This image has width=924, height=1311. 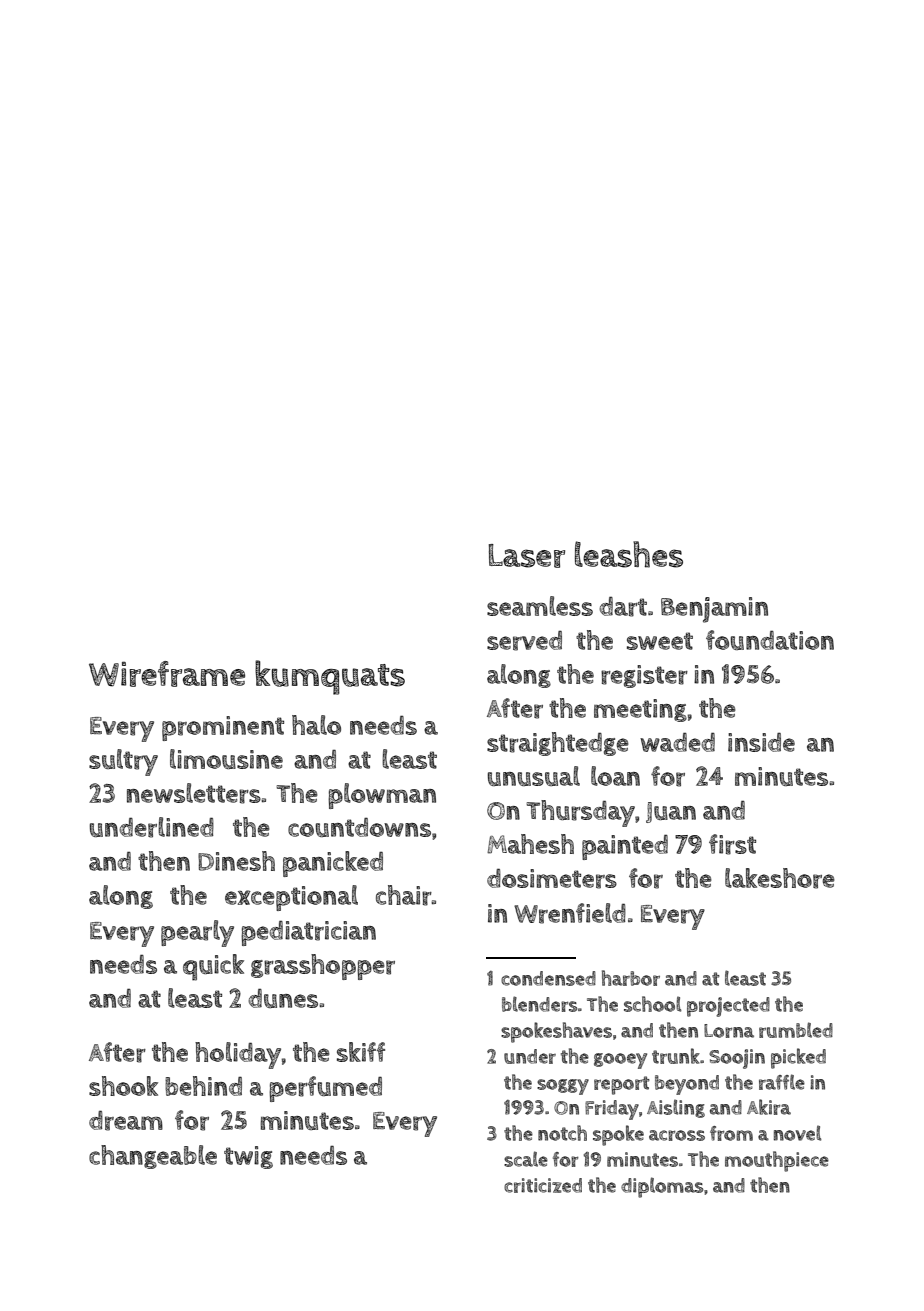 I want to click on grasshopper, so click(x=323, y=967).
